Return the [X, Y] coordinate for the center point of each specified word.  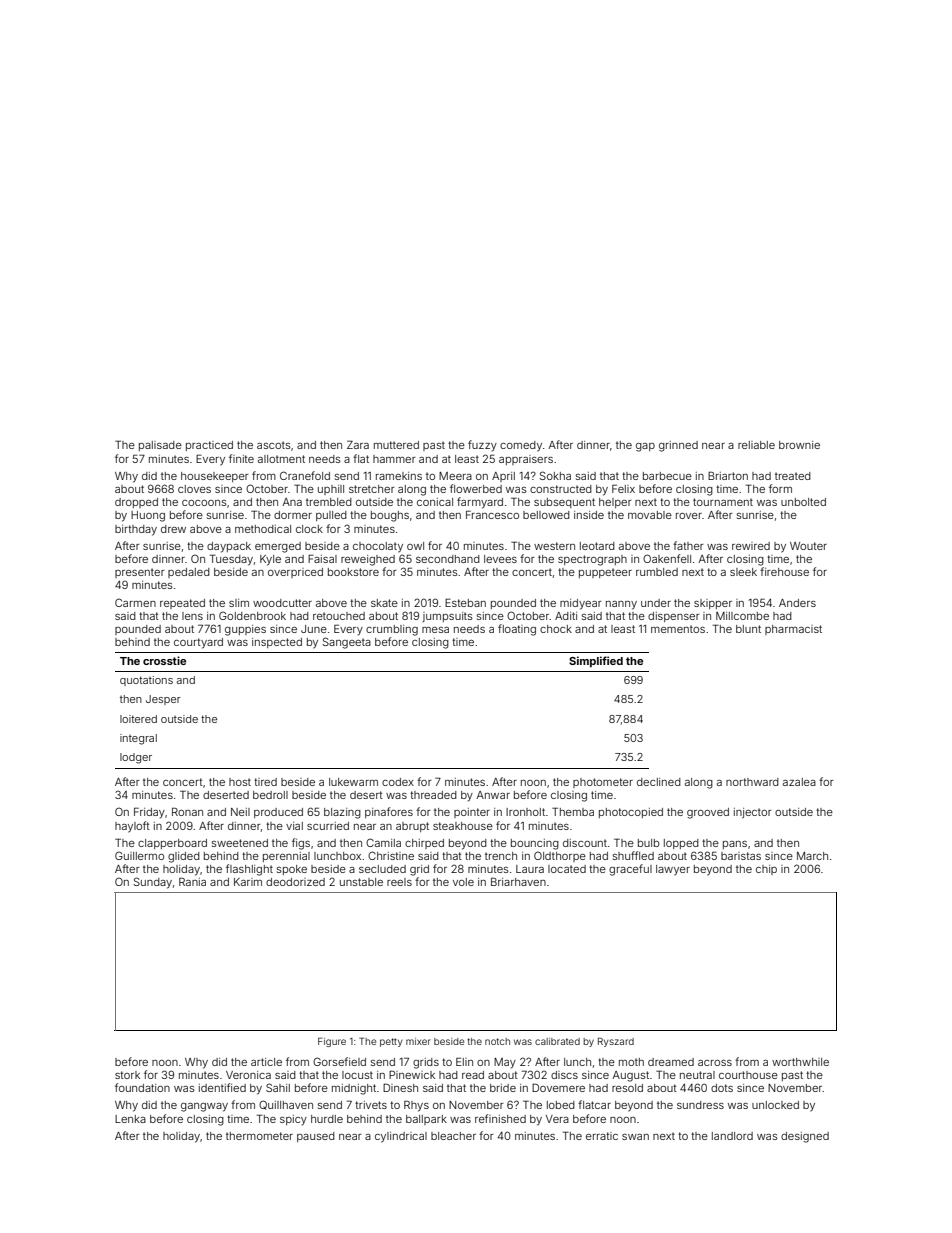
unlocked [775, 1105]
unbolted [803, 502]
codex [398, 782]
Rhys [416, 1106]
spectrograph [592, 560]
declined [659, 782]
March [812, 856]
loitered [138, 719]
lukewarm [353, 782]
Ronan [187, 811]
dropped [136, 503]
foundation [142, 1087]
